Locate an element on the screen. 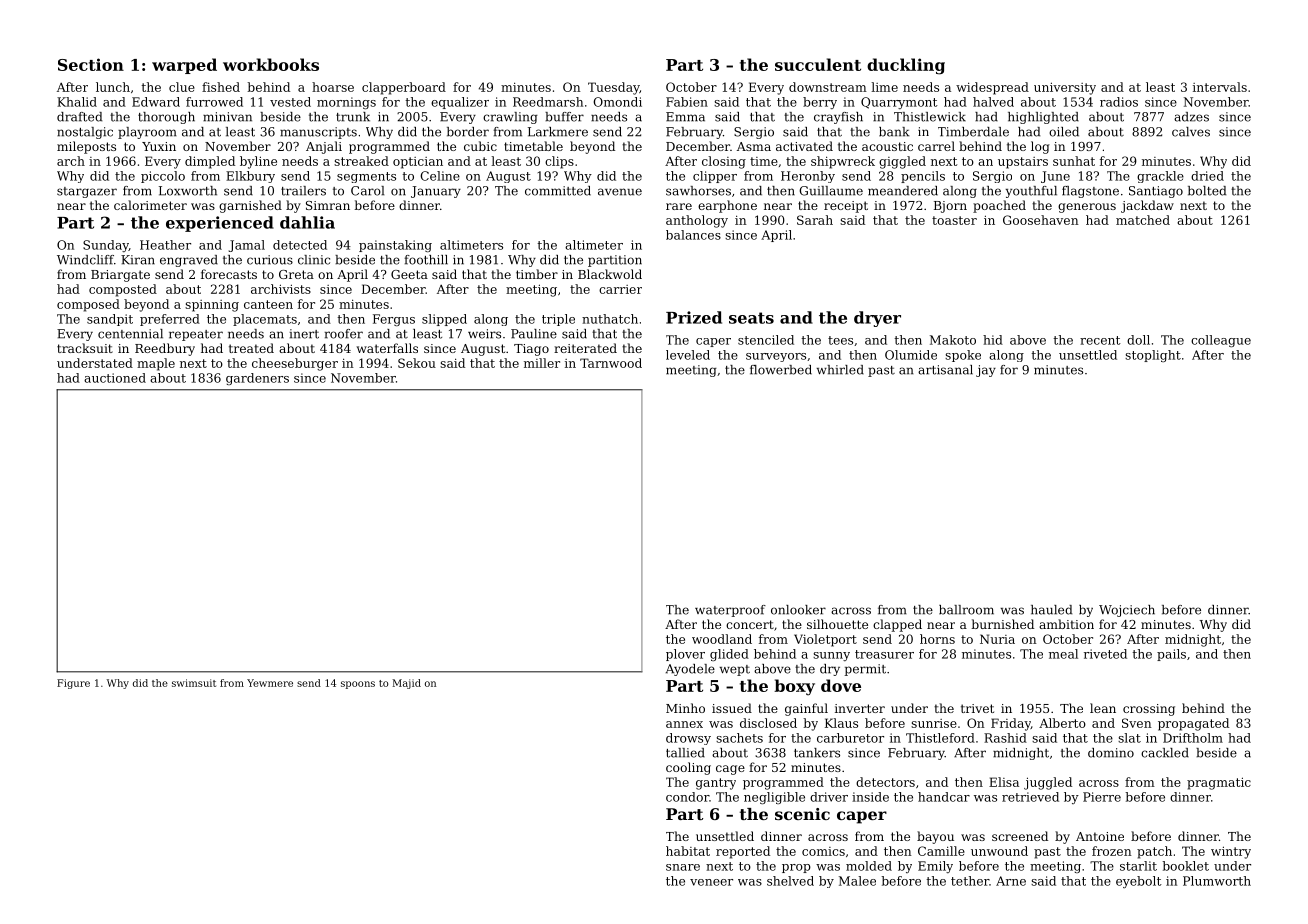 The width and height of the screenshot is (1308, 924). university is located at coordinates (1065, 88).
